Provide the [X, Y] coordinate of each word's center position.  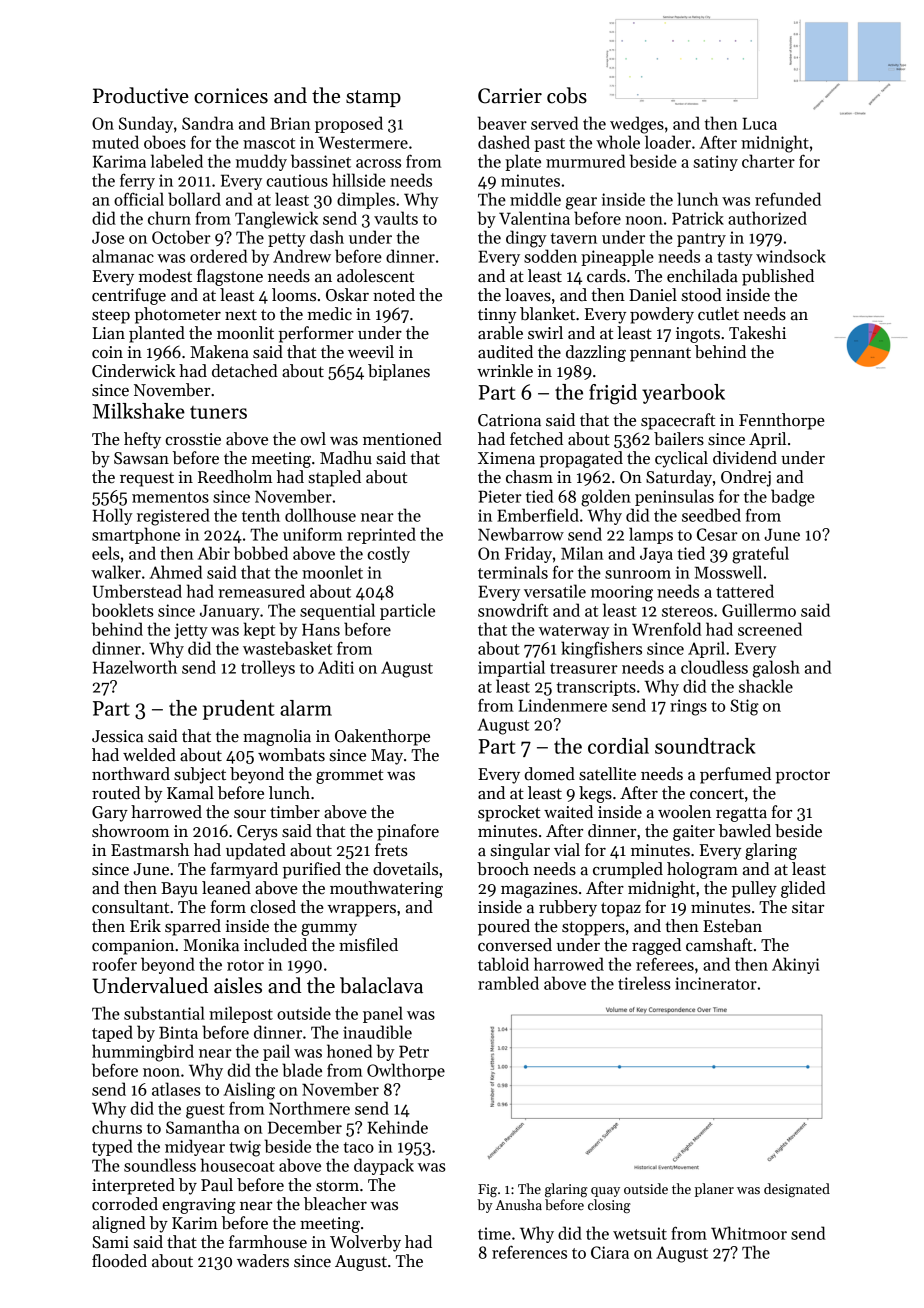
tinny [497, 316]
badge [793, 498]
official [139, 199]
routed [116, 793]
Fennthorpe [782, 421]
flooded [119, 1261]
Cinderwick [134, 370]
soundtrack [705, 746]
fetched [536, 439]
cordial [618, 746]
